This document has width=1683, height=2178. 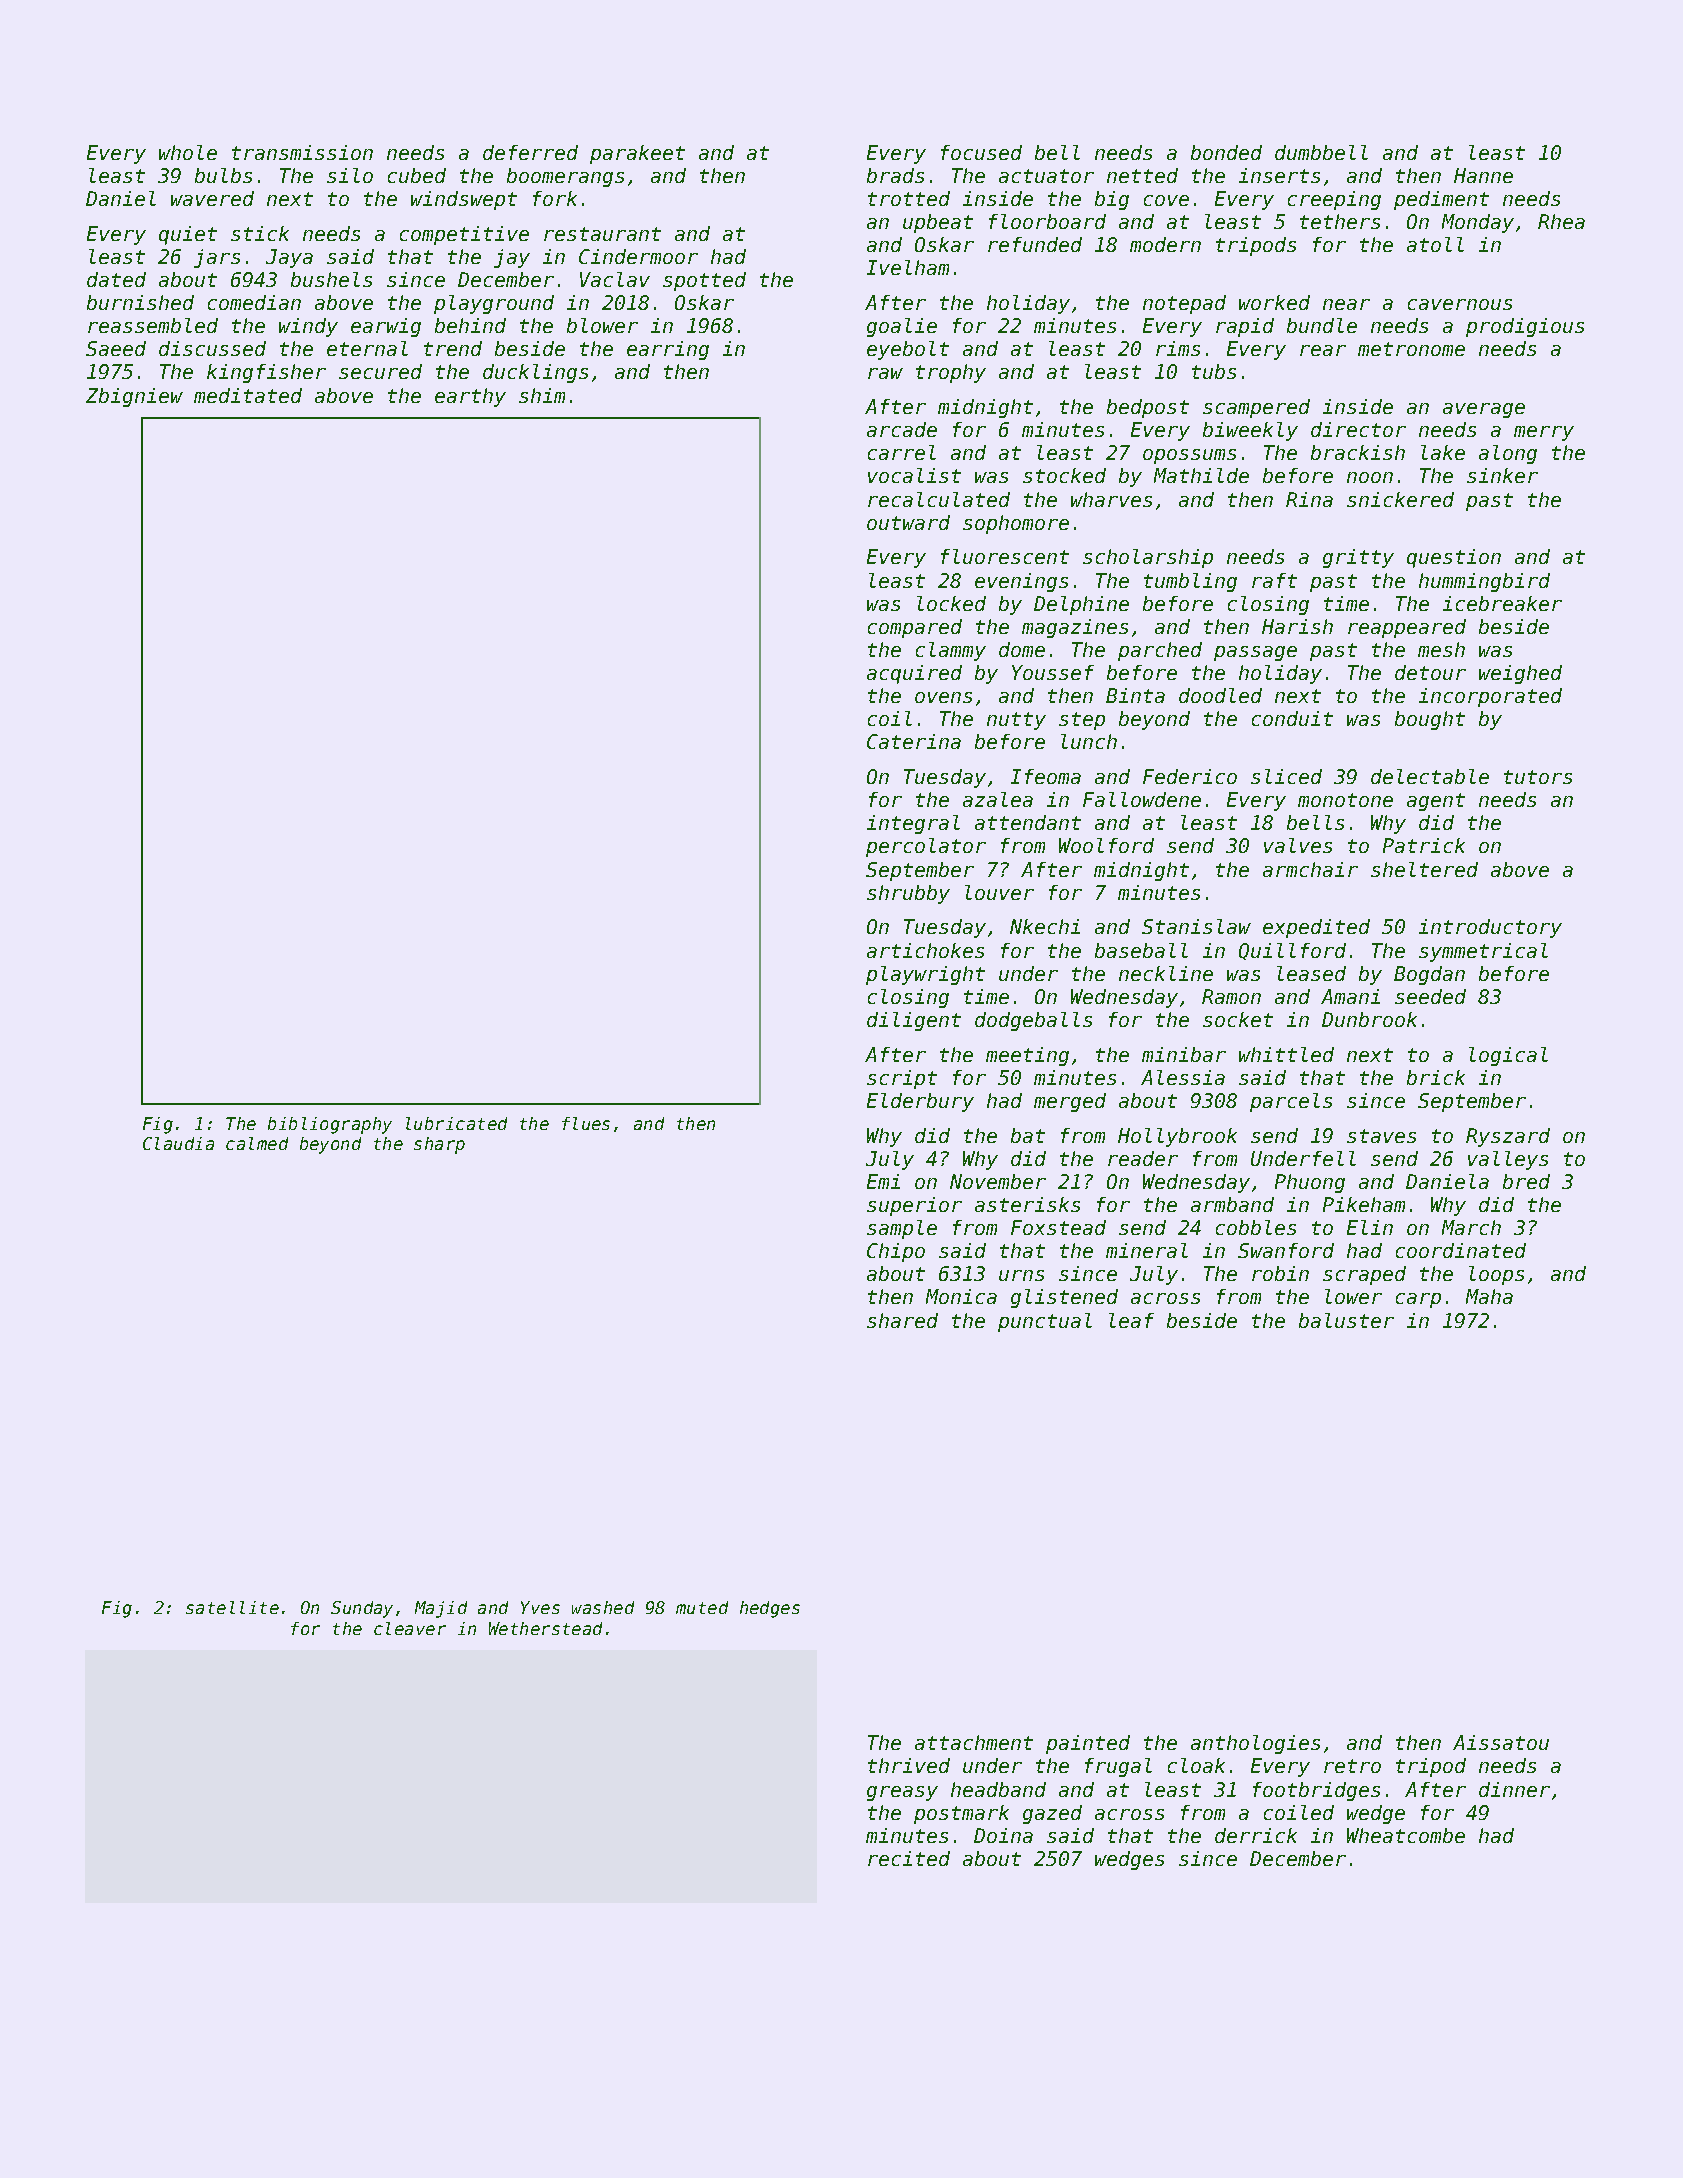 What do you see at coordinates (470, 397) in the document?
I see `earthy` at bounding box center [470, 397].
